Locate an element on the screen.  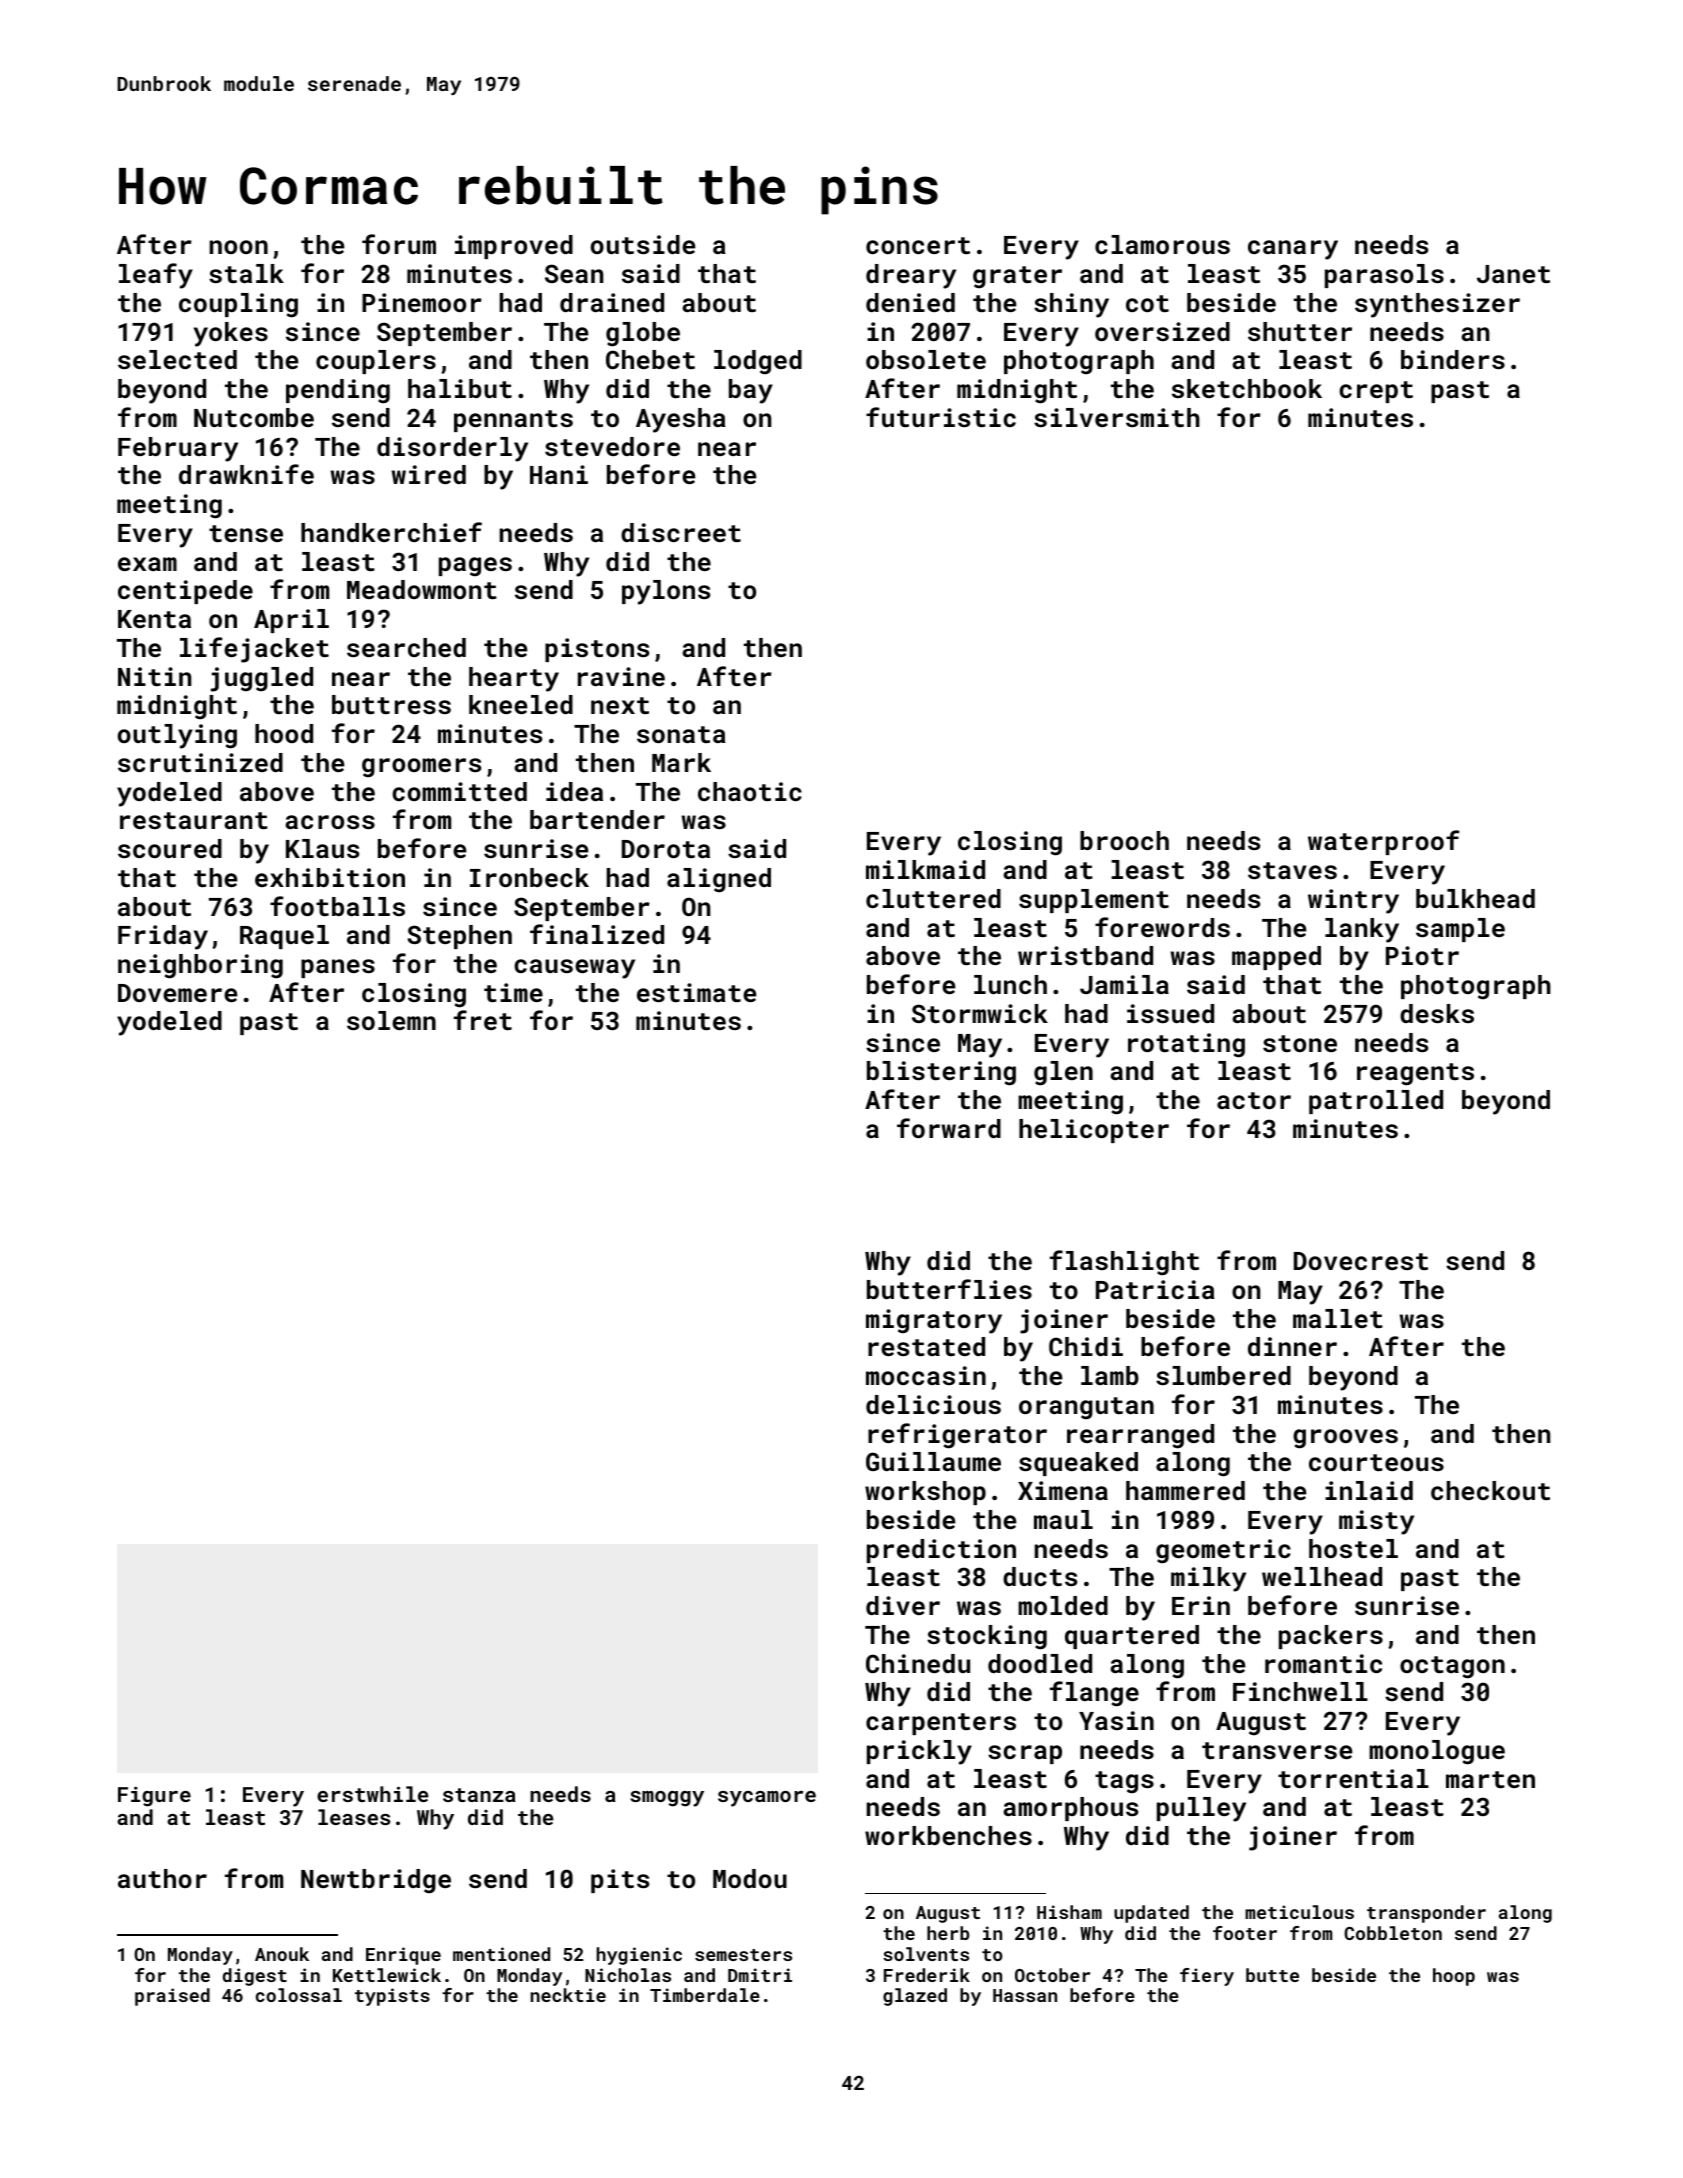
mallet is located at coordinates (1338, 1318).
